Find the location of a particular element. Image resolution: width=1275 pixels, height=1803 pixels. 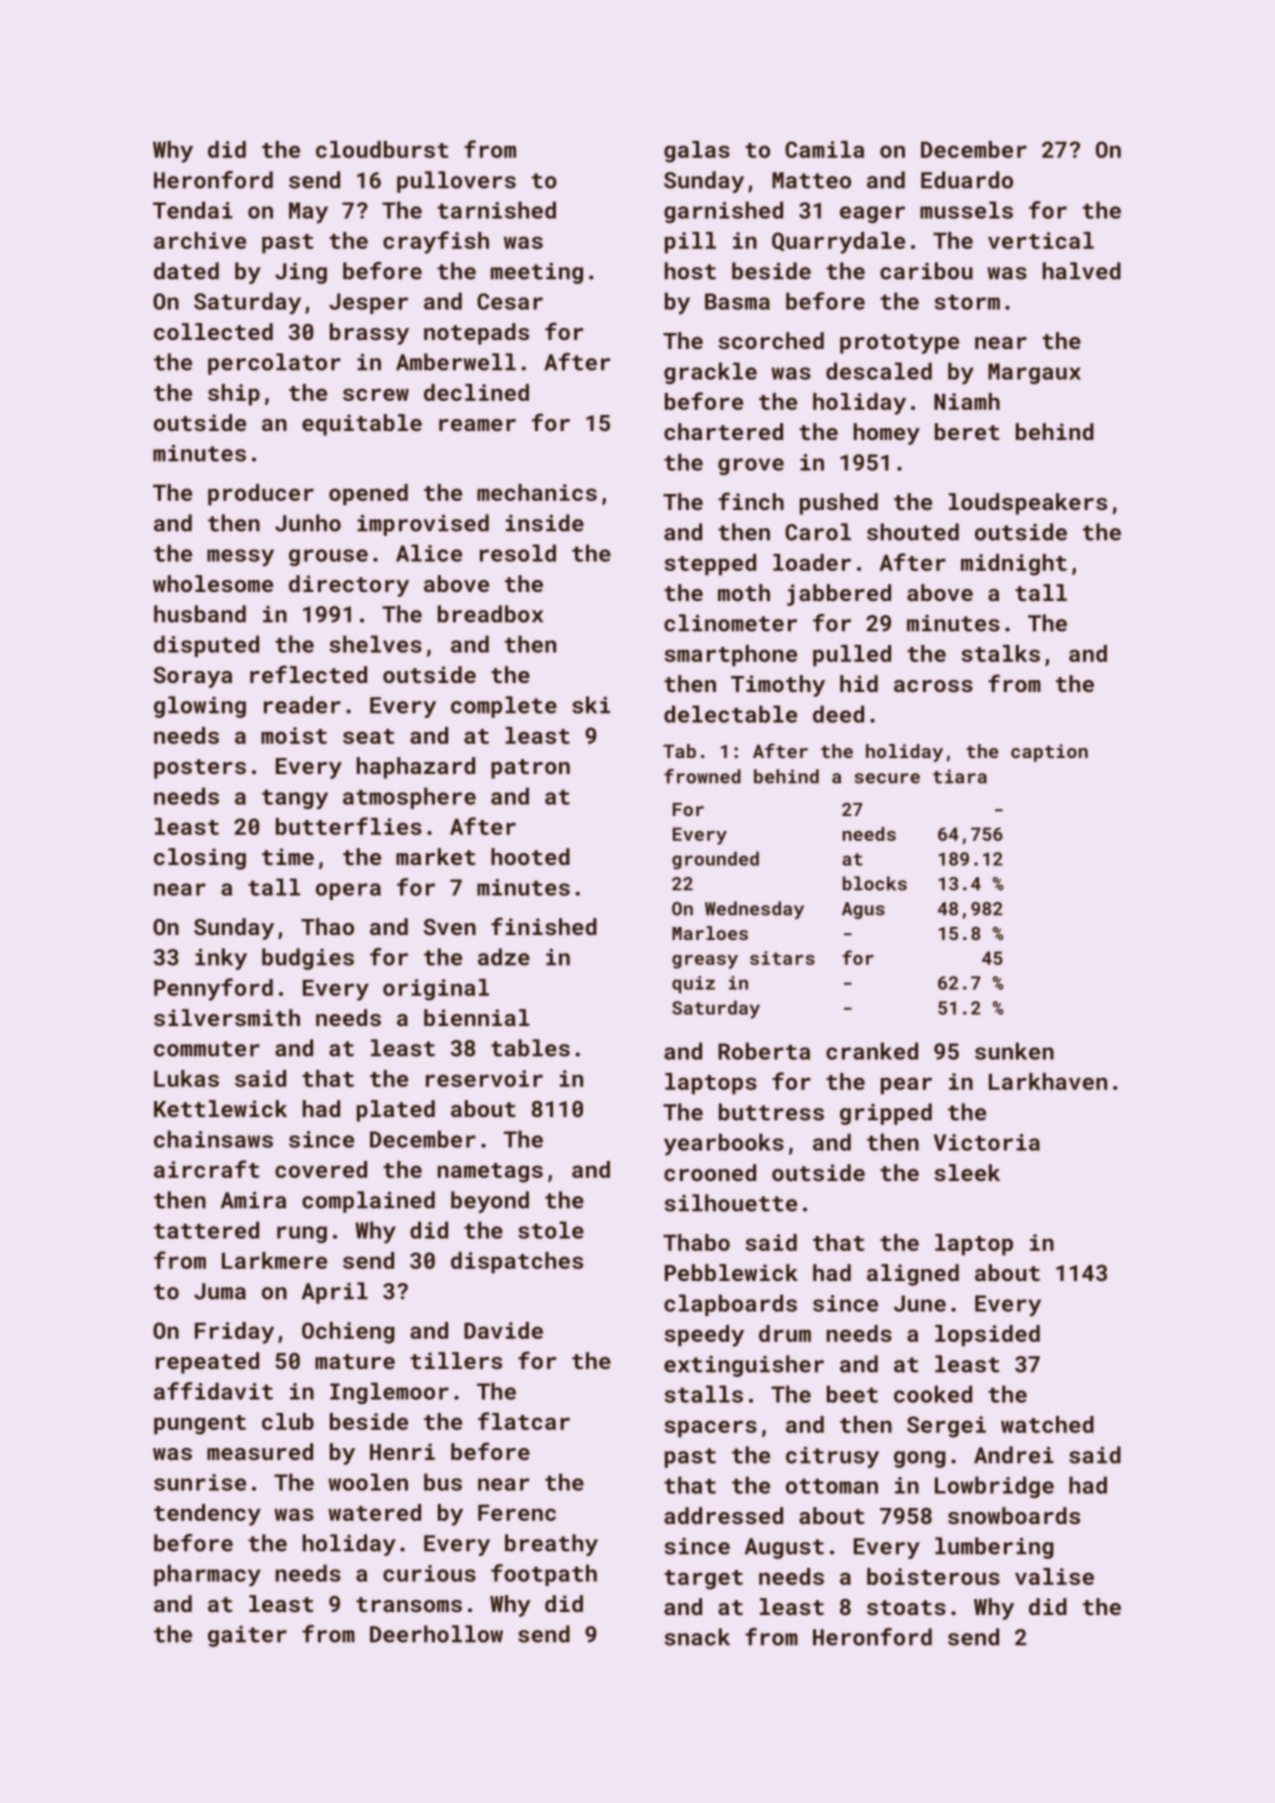

equitable is located at coordinates (362, 425).
